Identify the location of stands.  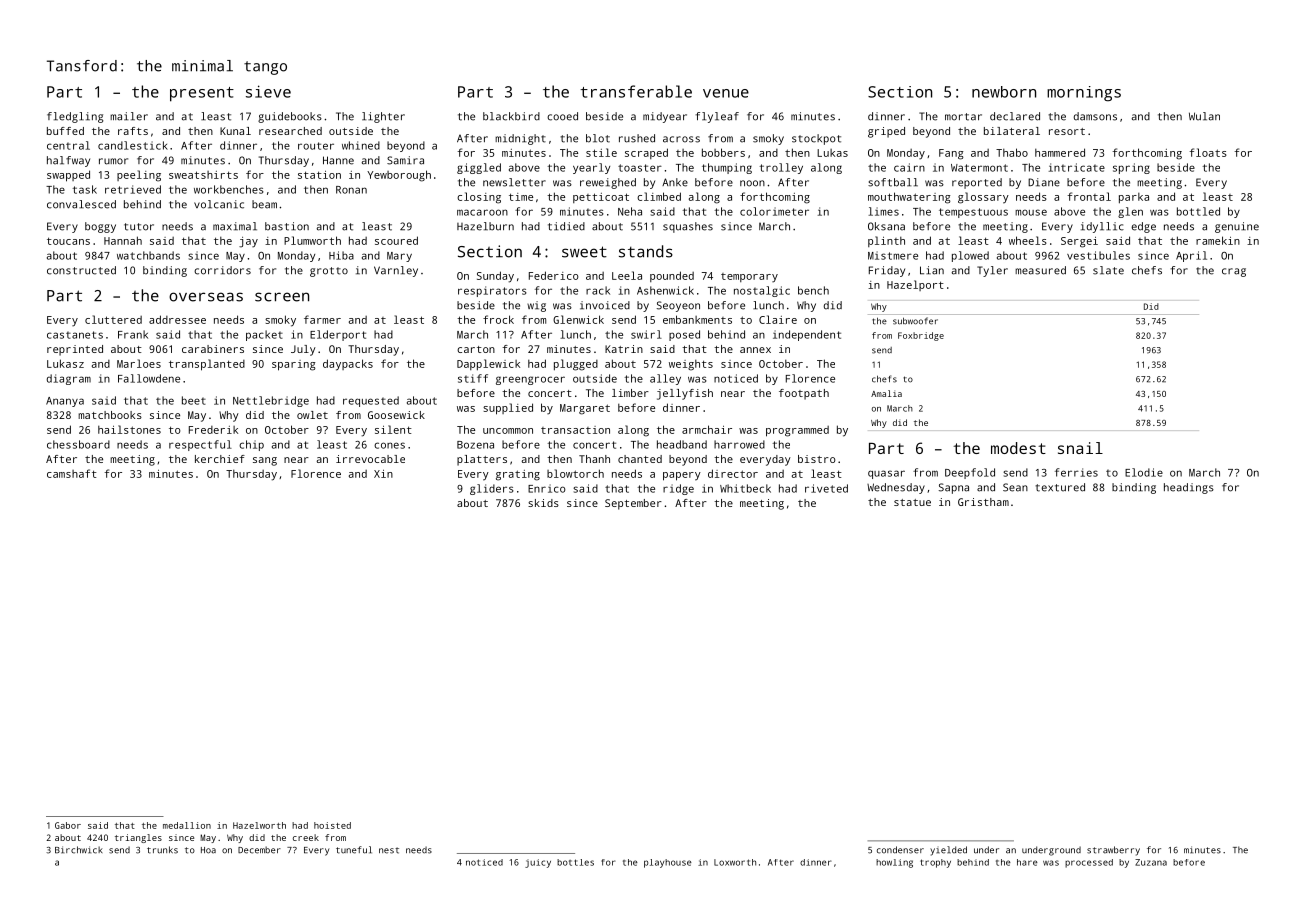
(646, 251).
